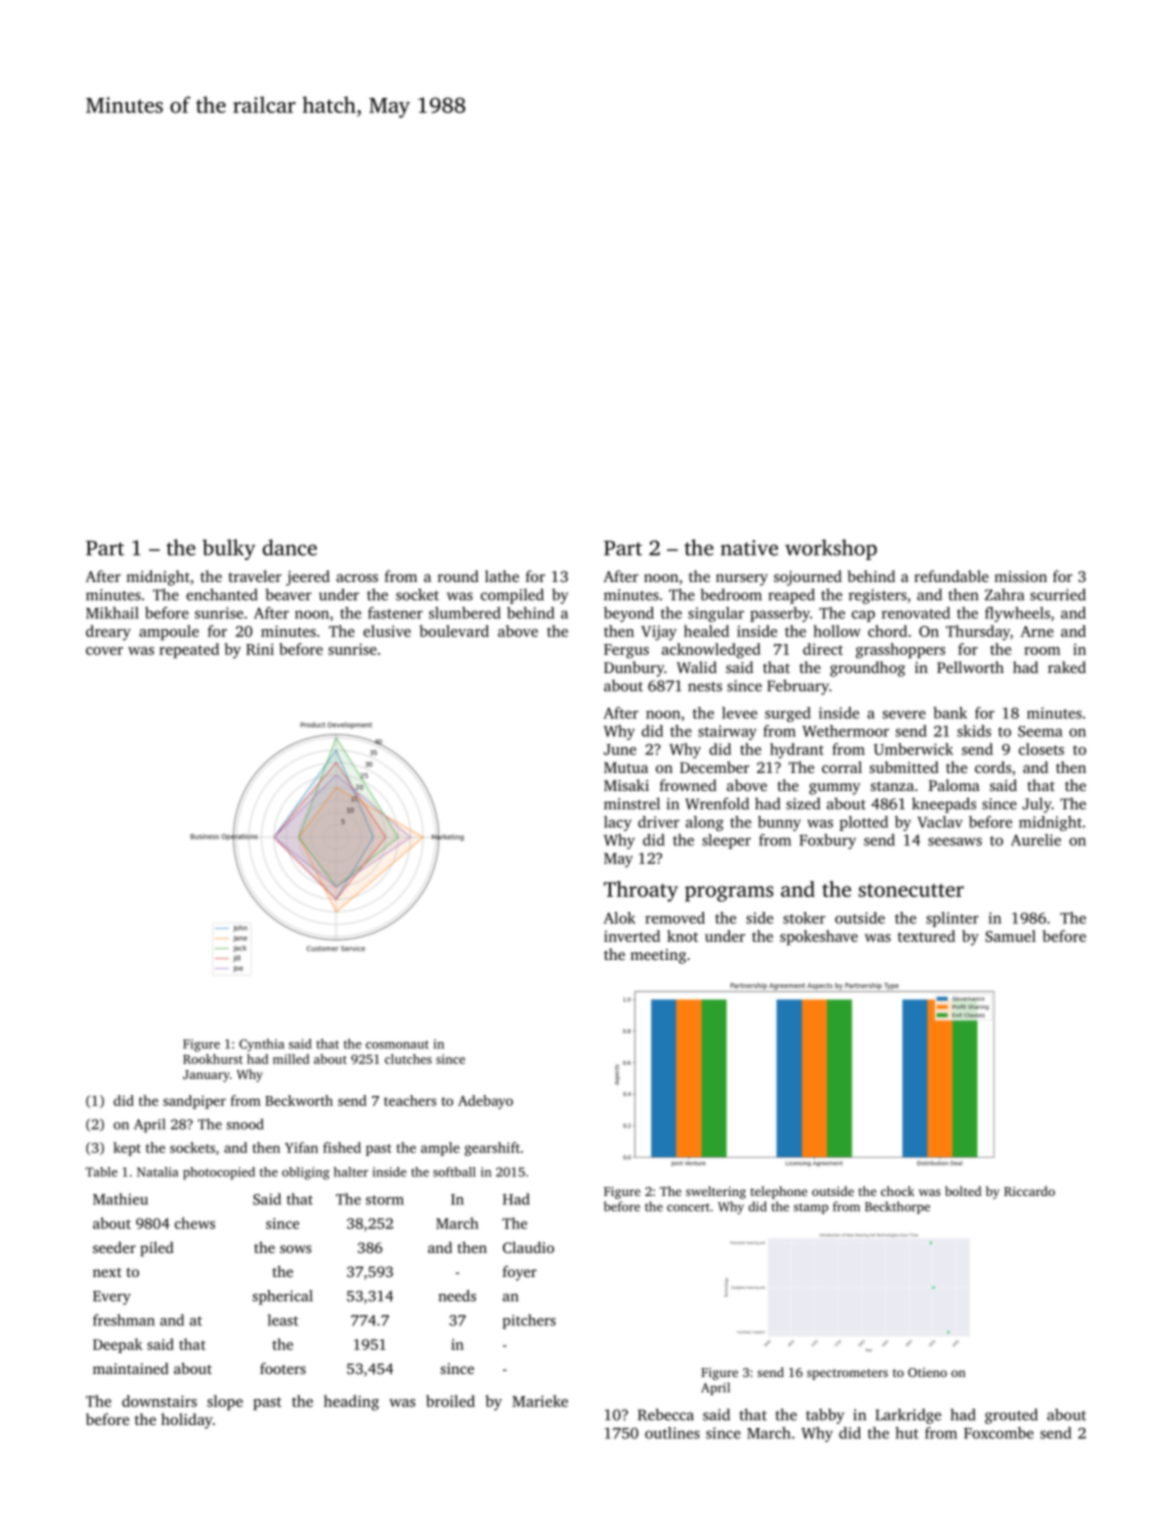 The height and width of the document is (1517, 1172). Describe the element at coordinates (118, 1345) in the document. I see `Deepak` at that location.
